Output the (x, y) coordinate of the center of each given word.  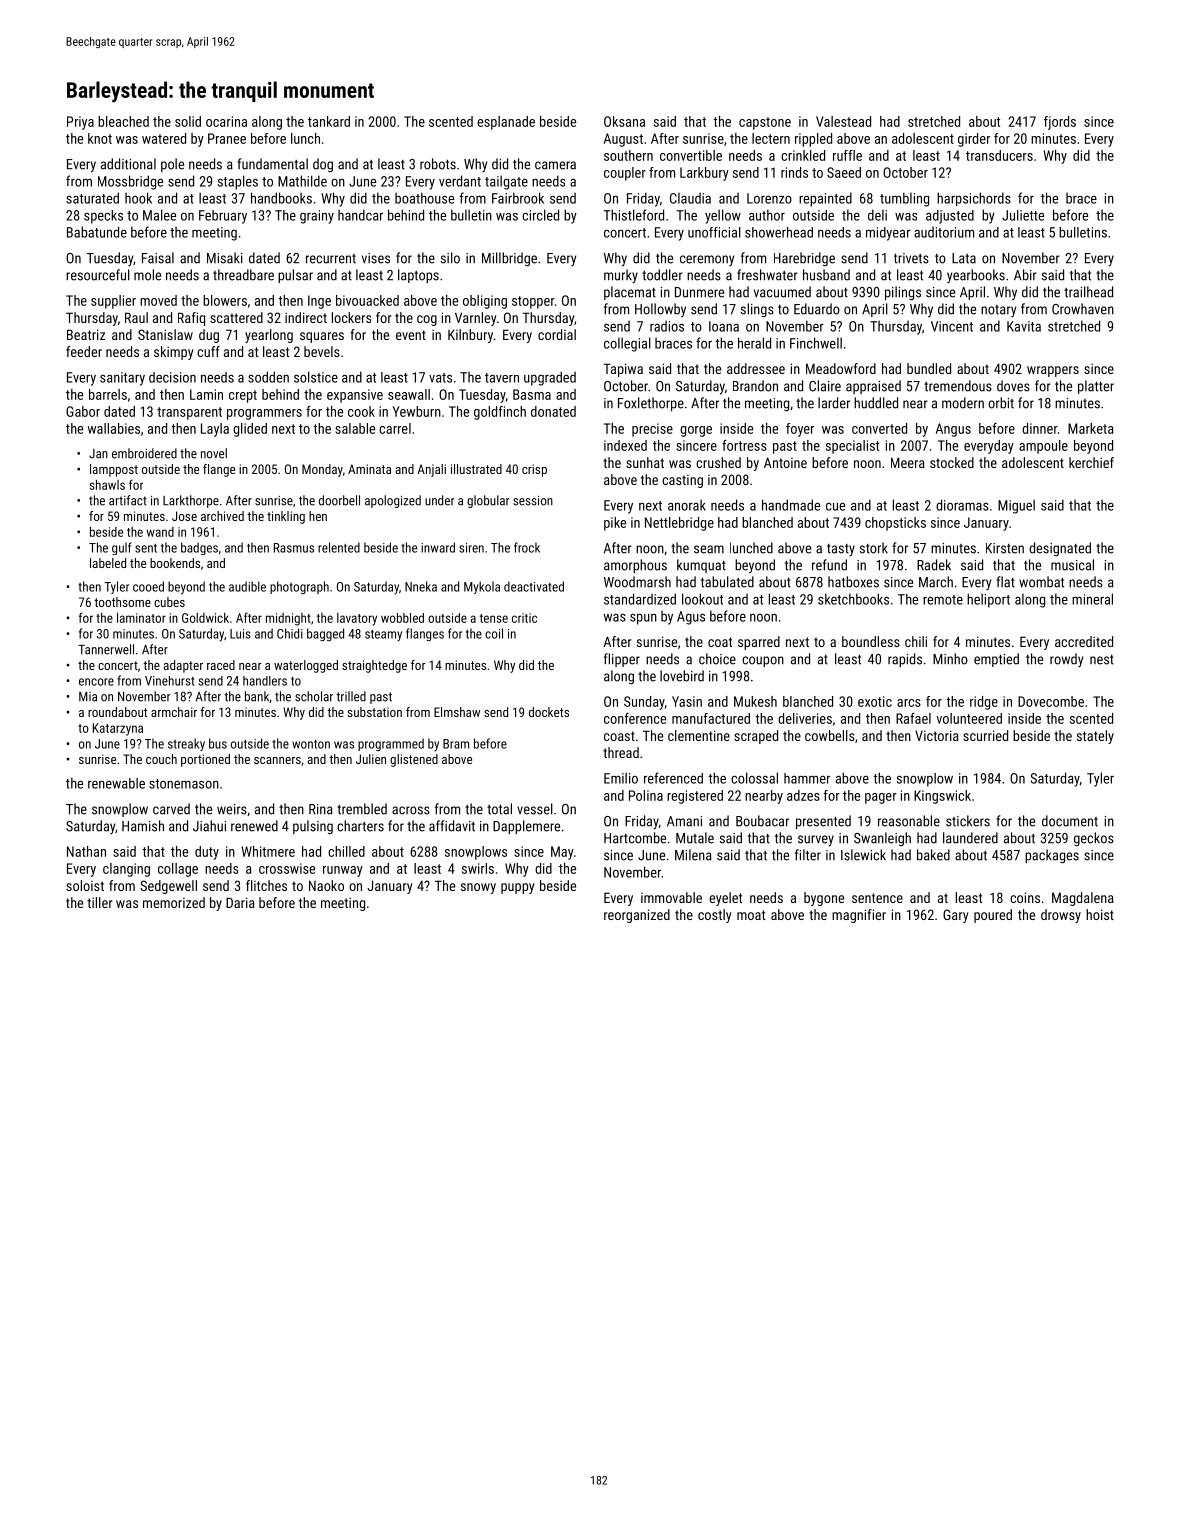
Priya (80, 123)
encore (96, 682)
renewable (116, 783)
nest (1102, 660)
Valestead (843, 121)
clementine (699, 735)
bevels (322, 351)
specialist (852, 447)
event (411, 335)
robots (438, 164)
